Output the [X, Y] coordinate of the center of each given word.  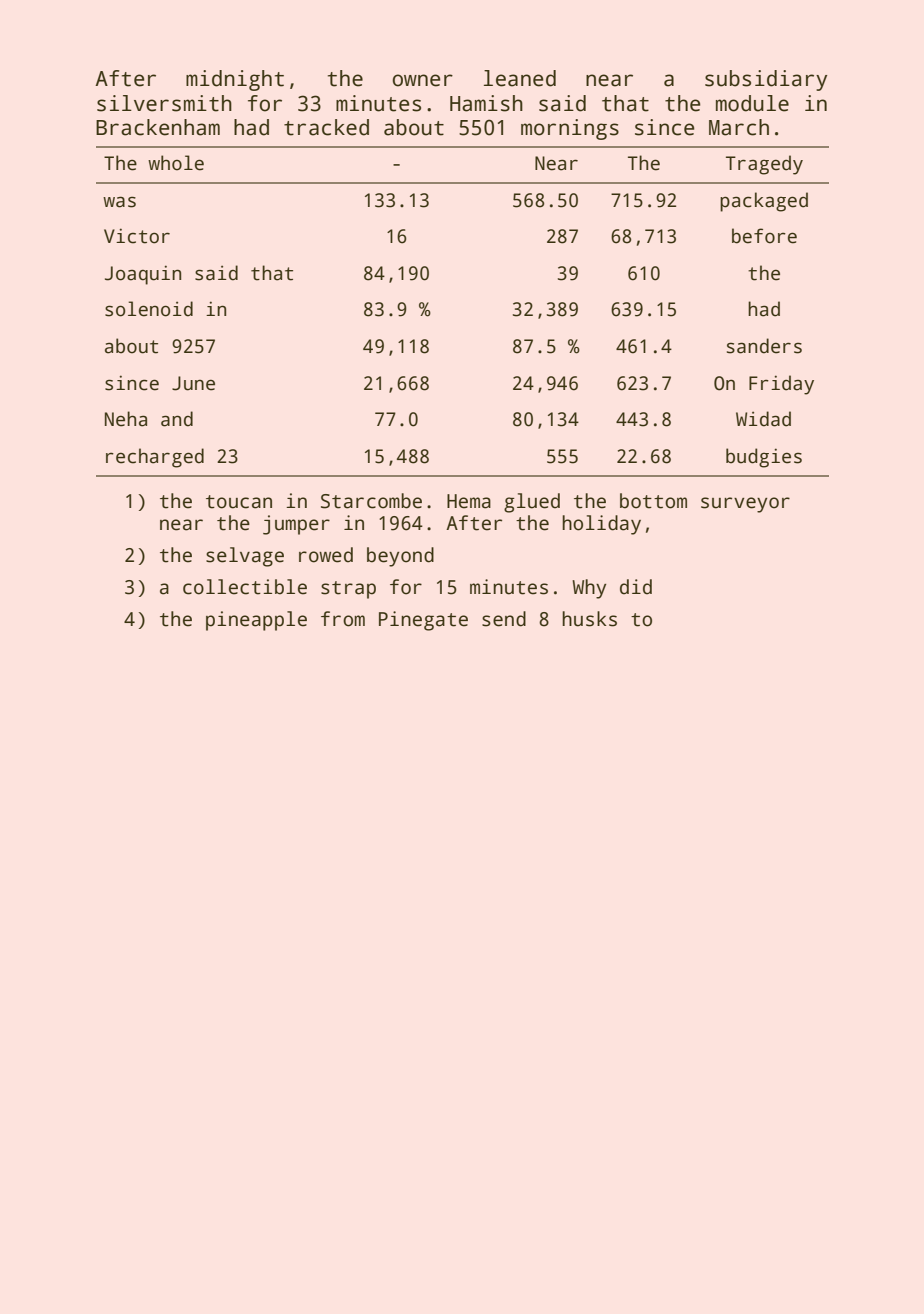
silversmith [164, 103]
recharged [155, 458]
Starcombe [371, 501]
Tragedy [764, 165]
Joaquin [143, 275]
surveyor [745, 505]
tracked [326, 127]
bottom [653, 501]
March [739, 127]
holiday [601, 525]
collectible [245, 587]
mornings [570, 129]
